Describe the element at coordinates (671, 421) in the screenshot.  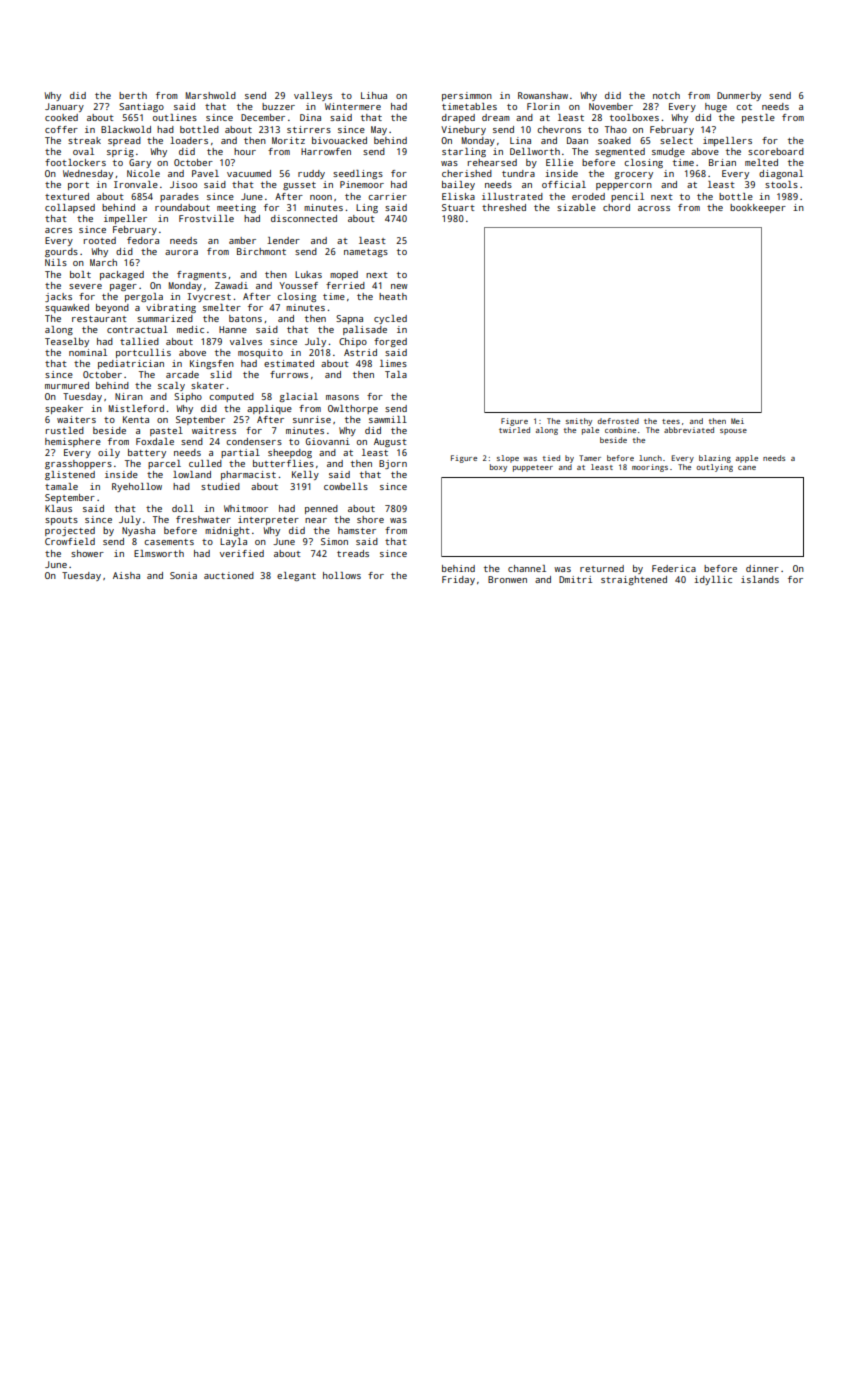
I see `tees` at that location.
